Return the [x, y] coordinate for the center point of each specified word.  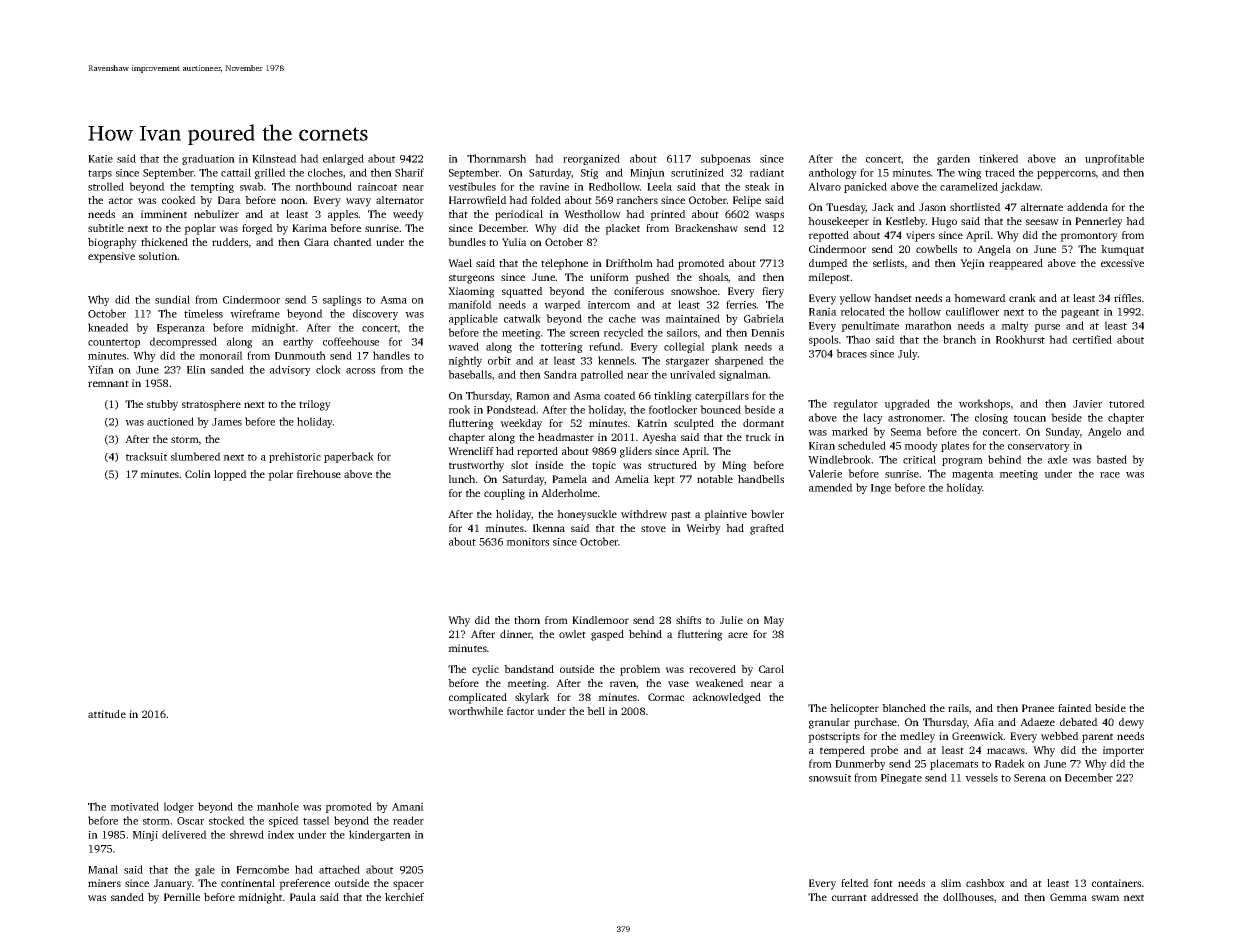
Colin [198, 474]
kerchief [404, 897]
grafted [767, 529]
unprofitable [1114, 159]
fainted [1075, 708]
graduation [208, 159]
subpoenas [725, 159]
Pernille [182, 897]
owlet [572, 634]
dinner [516, 635]
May [774, 621]
